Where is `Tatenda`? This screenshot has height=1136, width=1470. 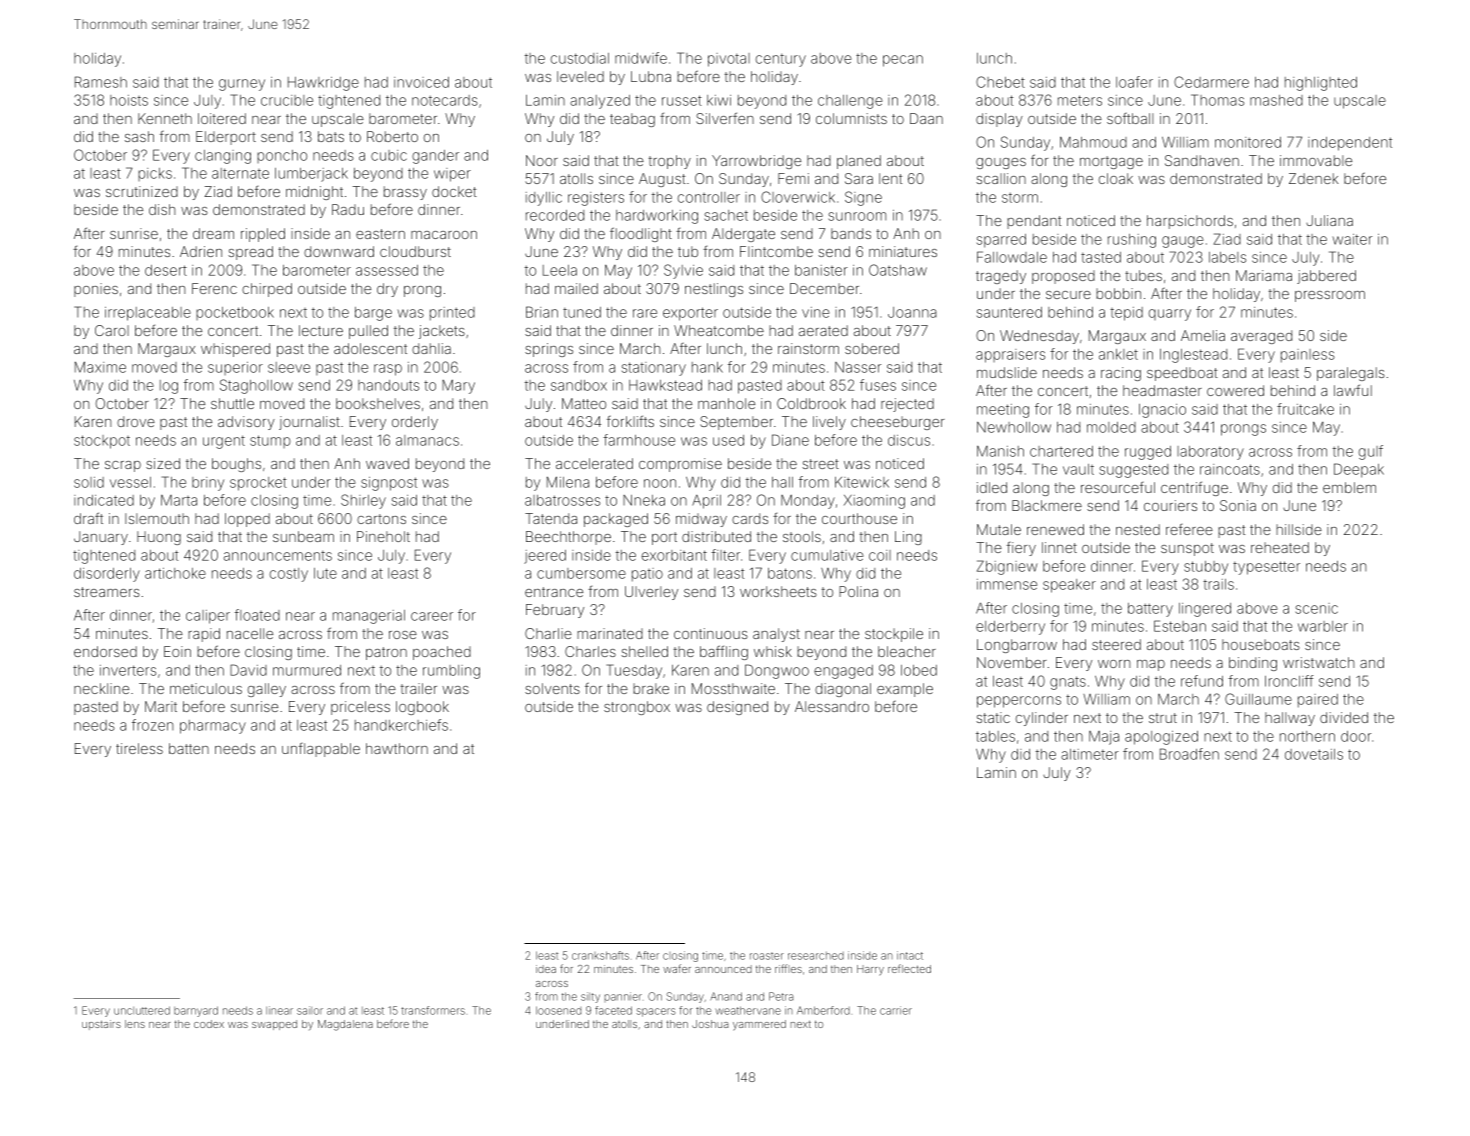 Tatenda is located at coordinates (551, 518).
